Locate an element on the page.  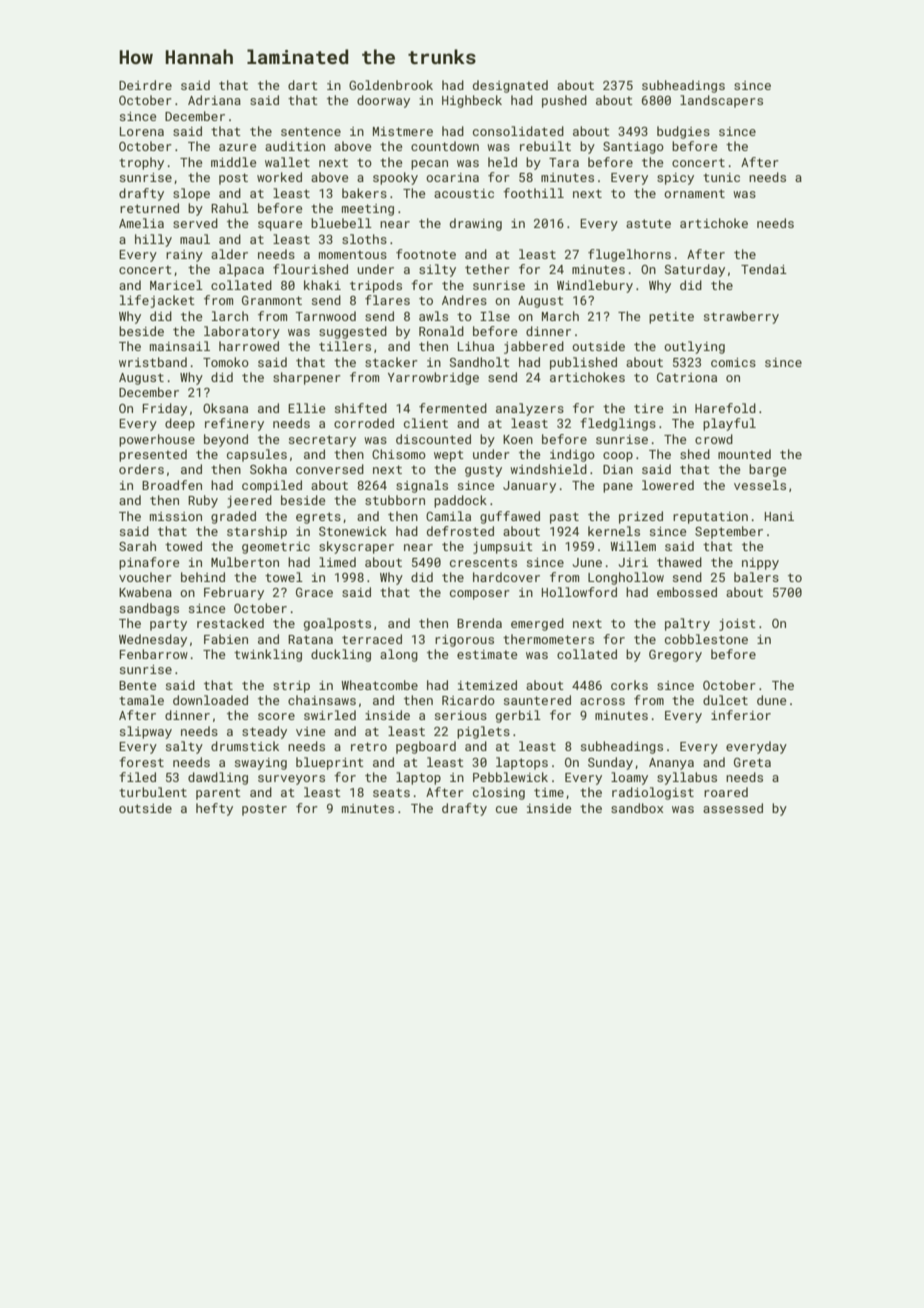
Adriana is located at coordinates (214, 100).
